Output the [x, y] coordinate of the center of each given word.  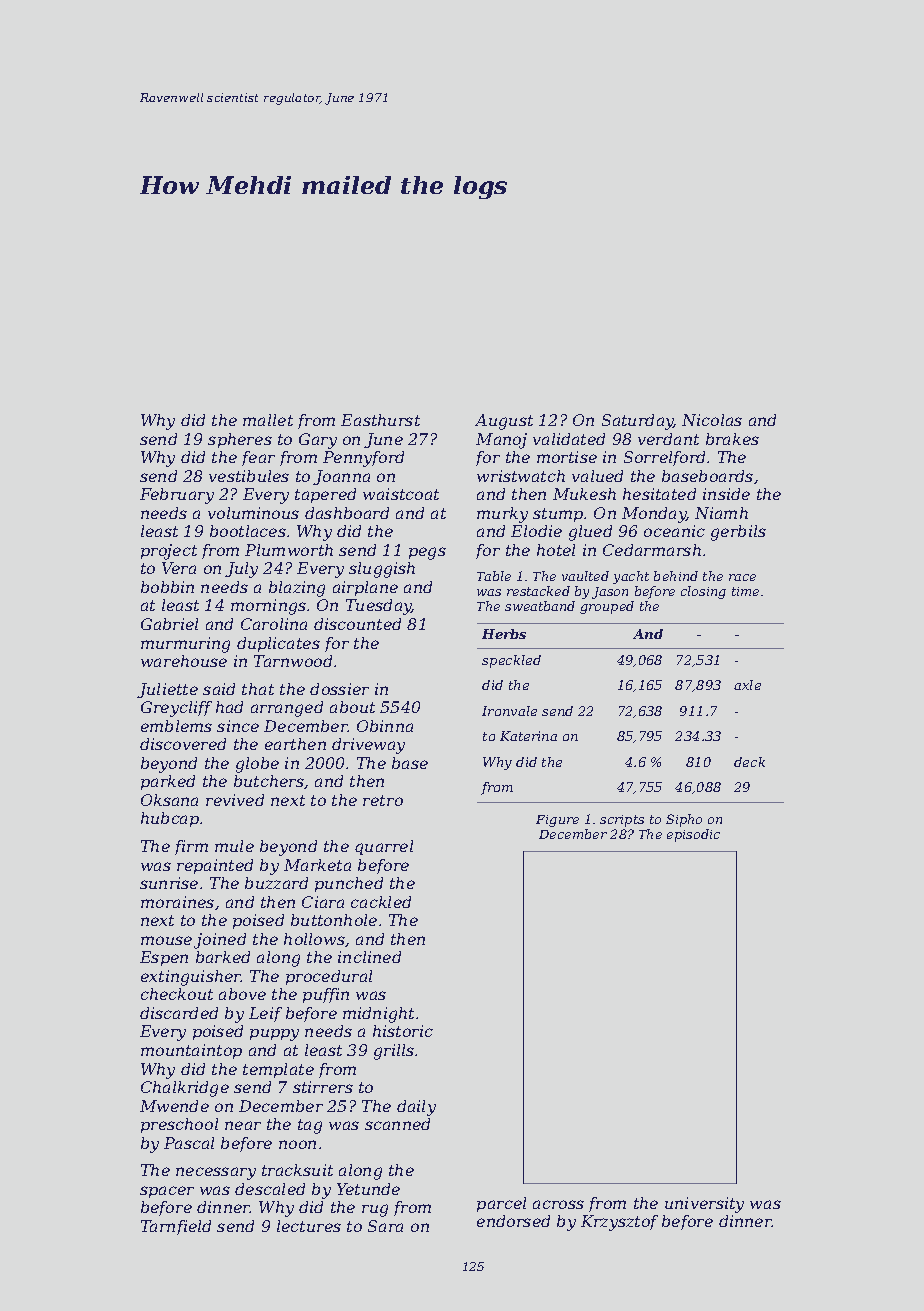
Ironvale [509, 711]
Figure [557, 821]
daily [416, 1108]
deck [749, 762]
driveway [368, 746]
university [704, 1205]
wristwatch [521, 476]
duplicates [278, 644]
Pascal [189, 1143]
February [177, 496]
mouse [166, 940]
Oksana [169, 800]
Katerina [528, 736]
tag [310, 1126]
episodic [693, 835]
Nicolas [712, 420]
